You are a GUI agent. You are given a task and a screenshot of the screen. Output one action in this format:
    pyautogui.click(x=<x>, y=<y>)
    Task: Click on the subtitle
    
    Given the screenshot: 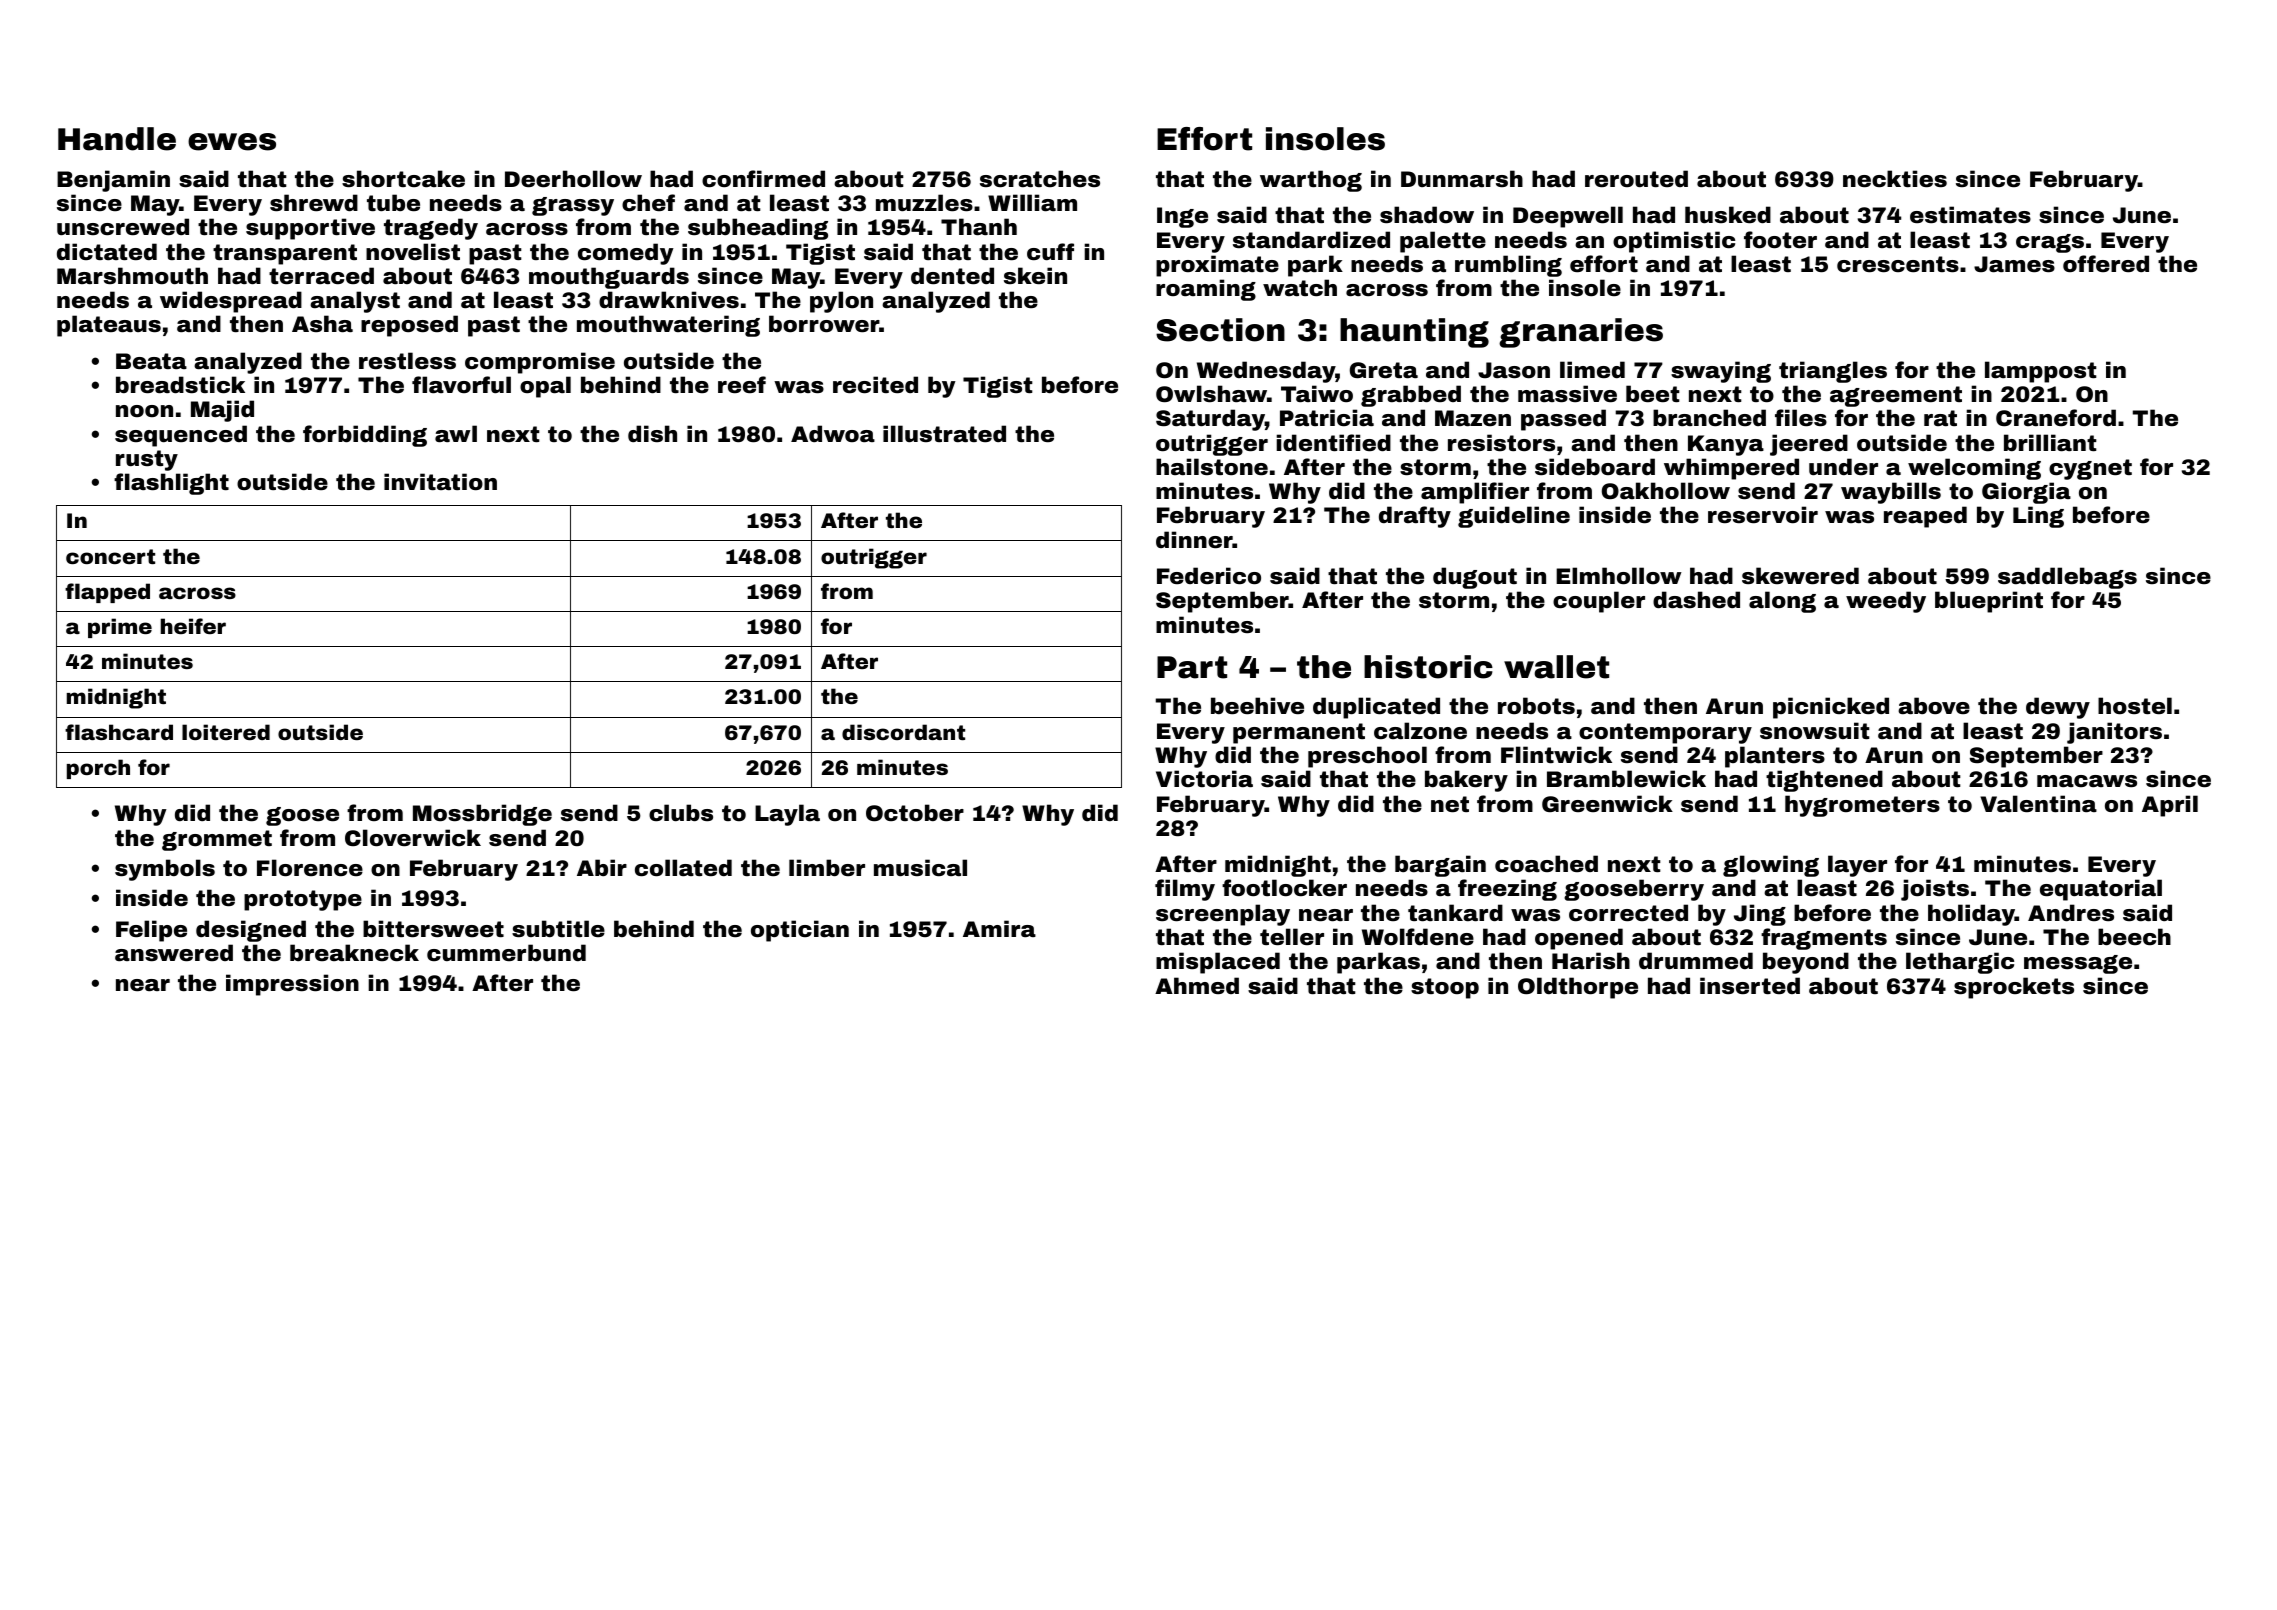 What is the action you would take?
    pyautogui.click(x=558, y=929)
